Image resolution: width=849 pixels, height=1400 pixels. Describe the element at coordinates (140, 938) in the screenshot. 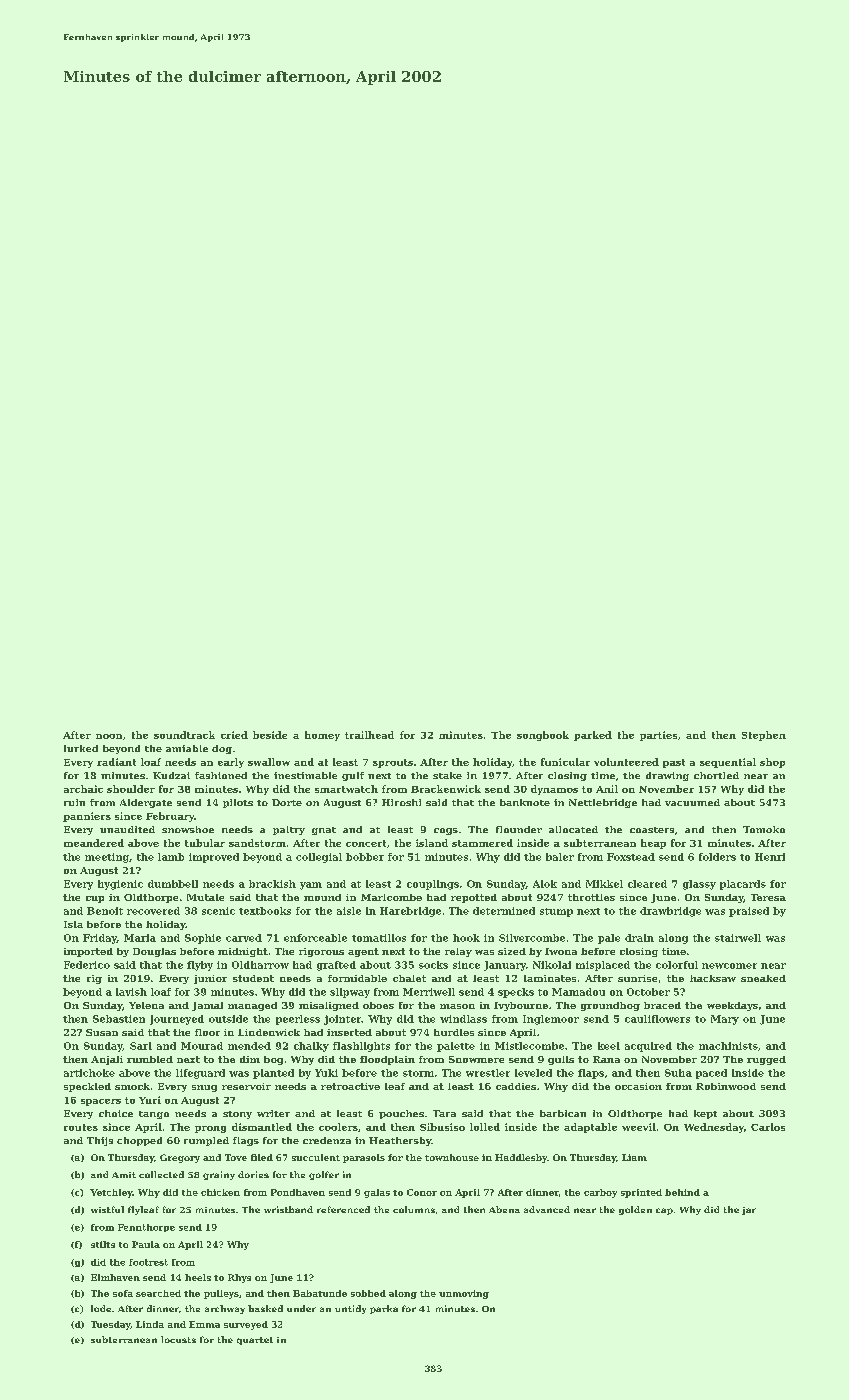

I see `Maria` at that location.
